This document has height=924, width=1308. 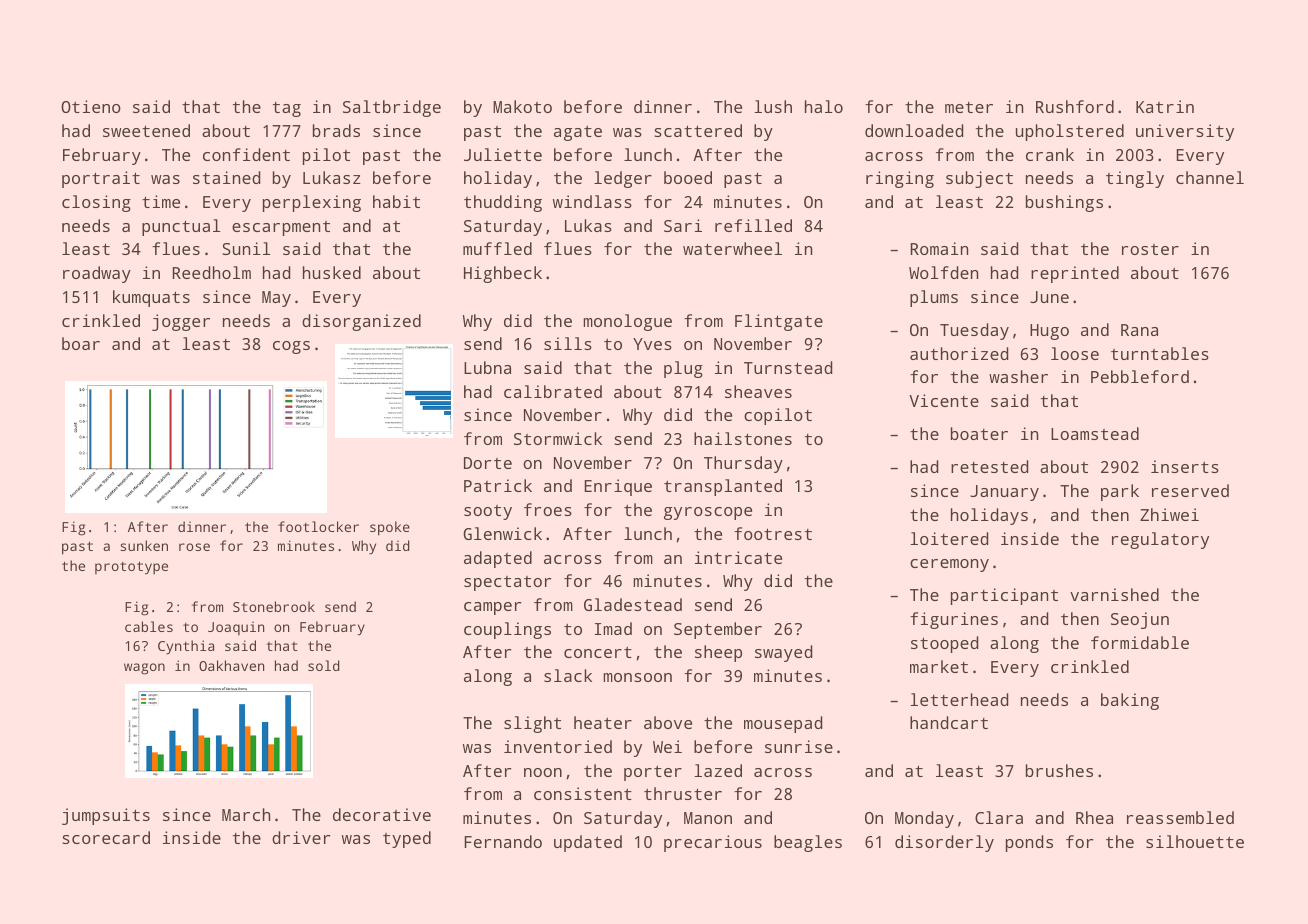 What do you see at coordinates (1165, 106) in the document?
I see `Katrin` at bounding box center [1165, 106].
